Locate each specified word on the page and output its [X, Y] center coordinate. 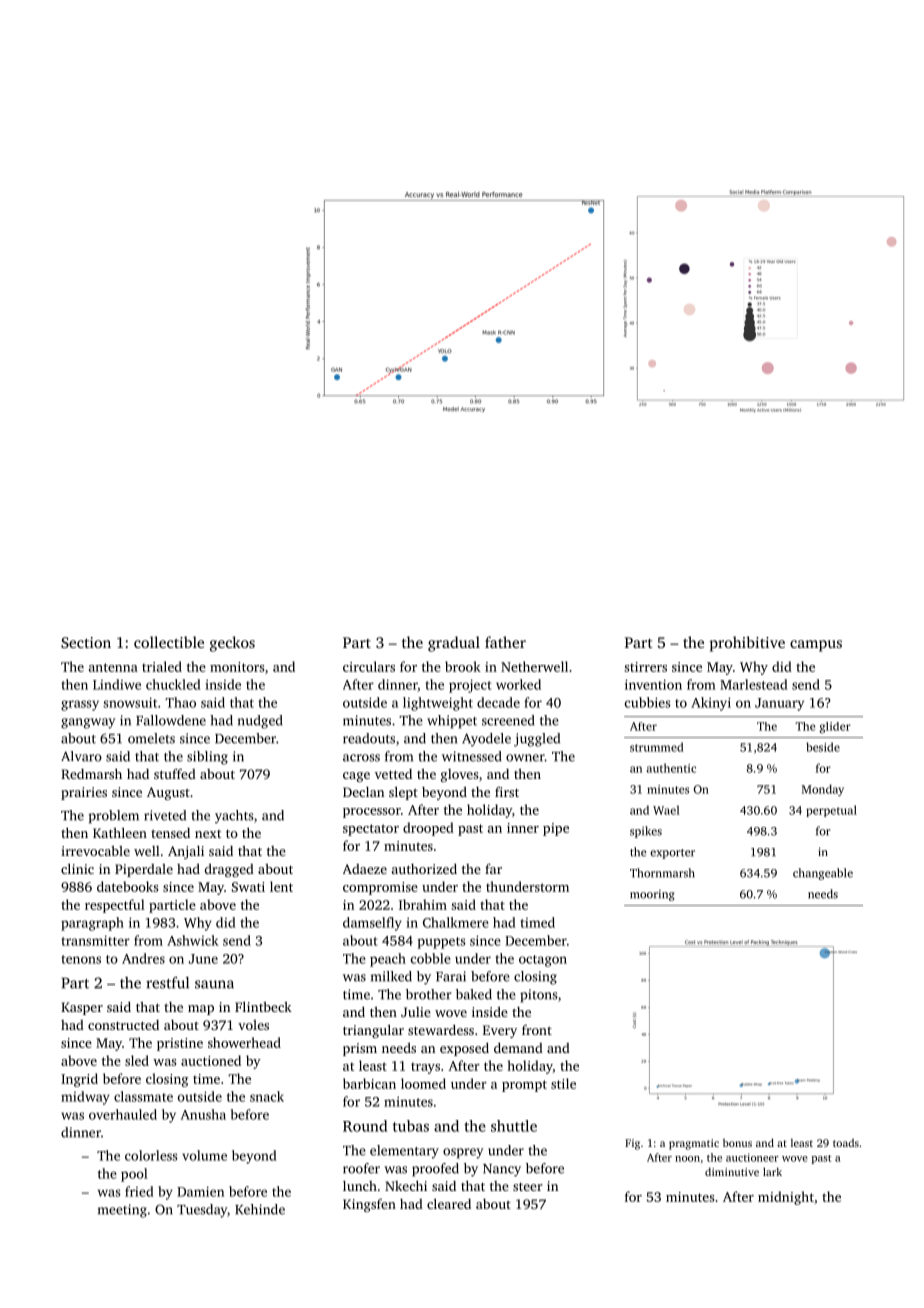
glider [835, 727]
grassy [80, 705]
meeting [122, 1211]
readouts [369, 738]
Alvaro [81, 756]
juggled [537, 740]
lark [772, 1171]
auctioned [211, 1060]
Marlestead [754, 684]
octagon [543, 961]
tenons [81, 959]
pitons [539, 996]
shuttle [514, 1126]
